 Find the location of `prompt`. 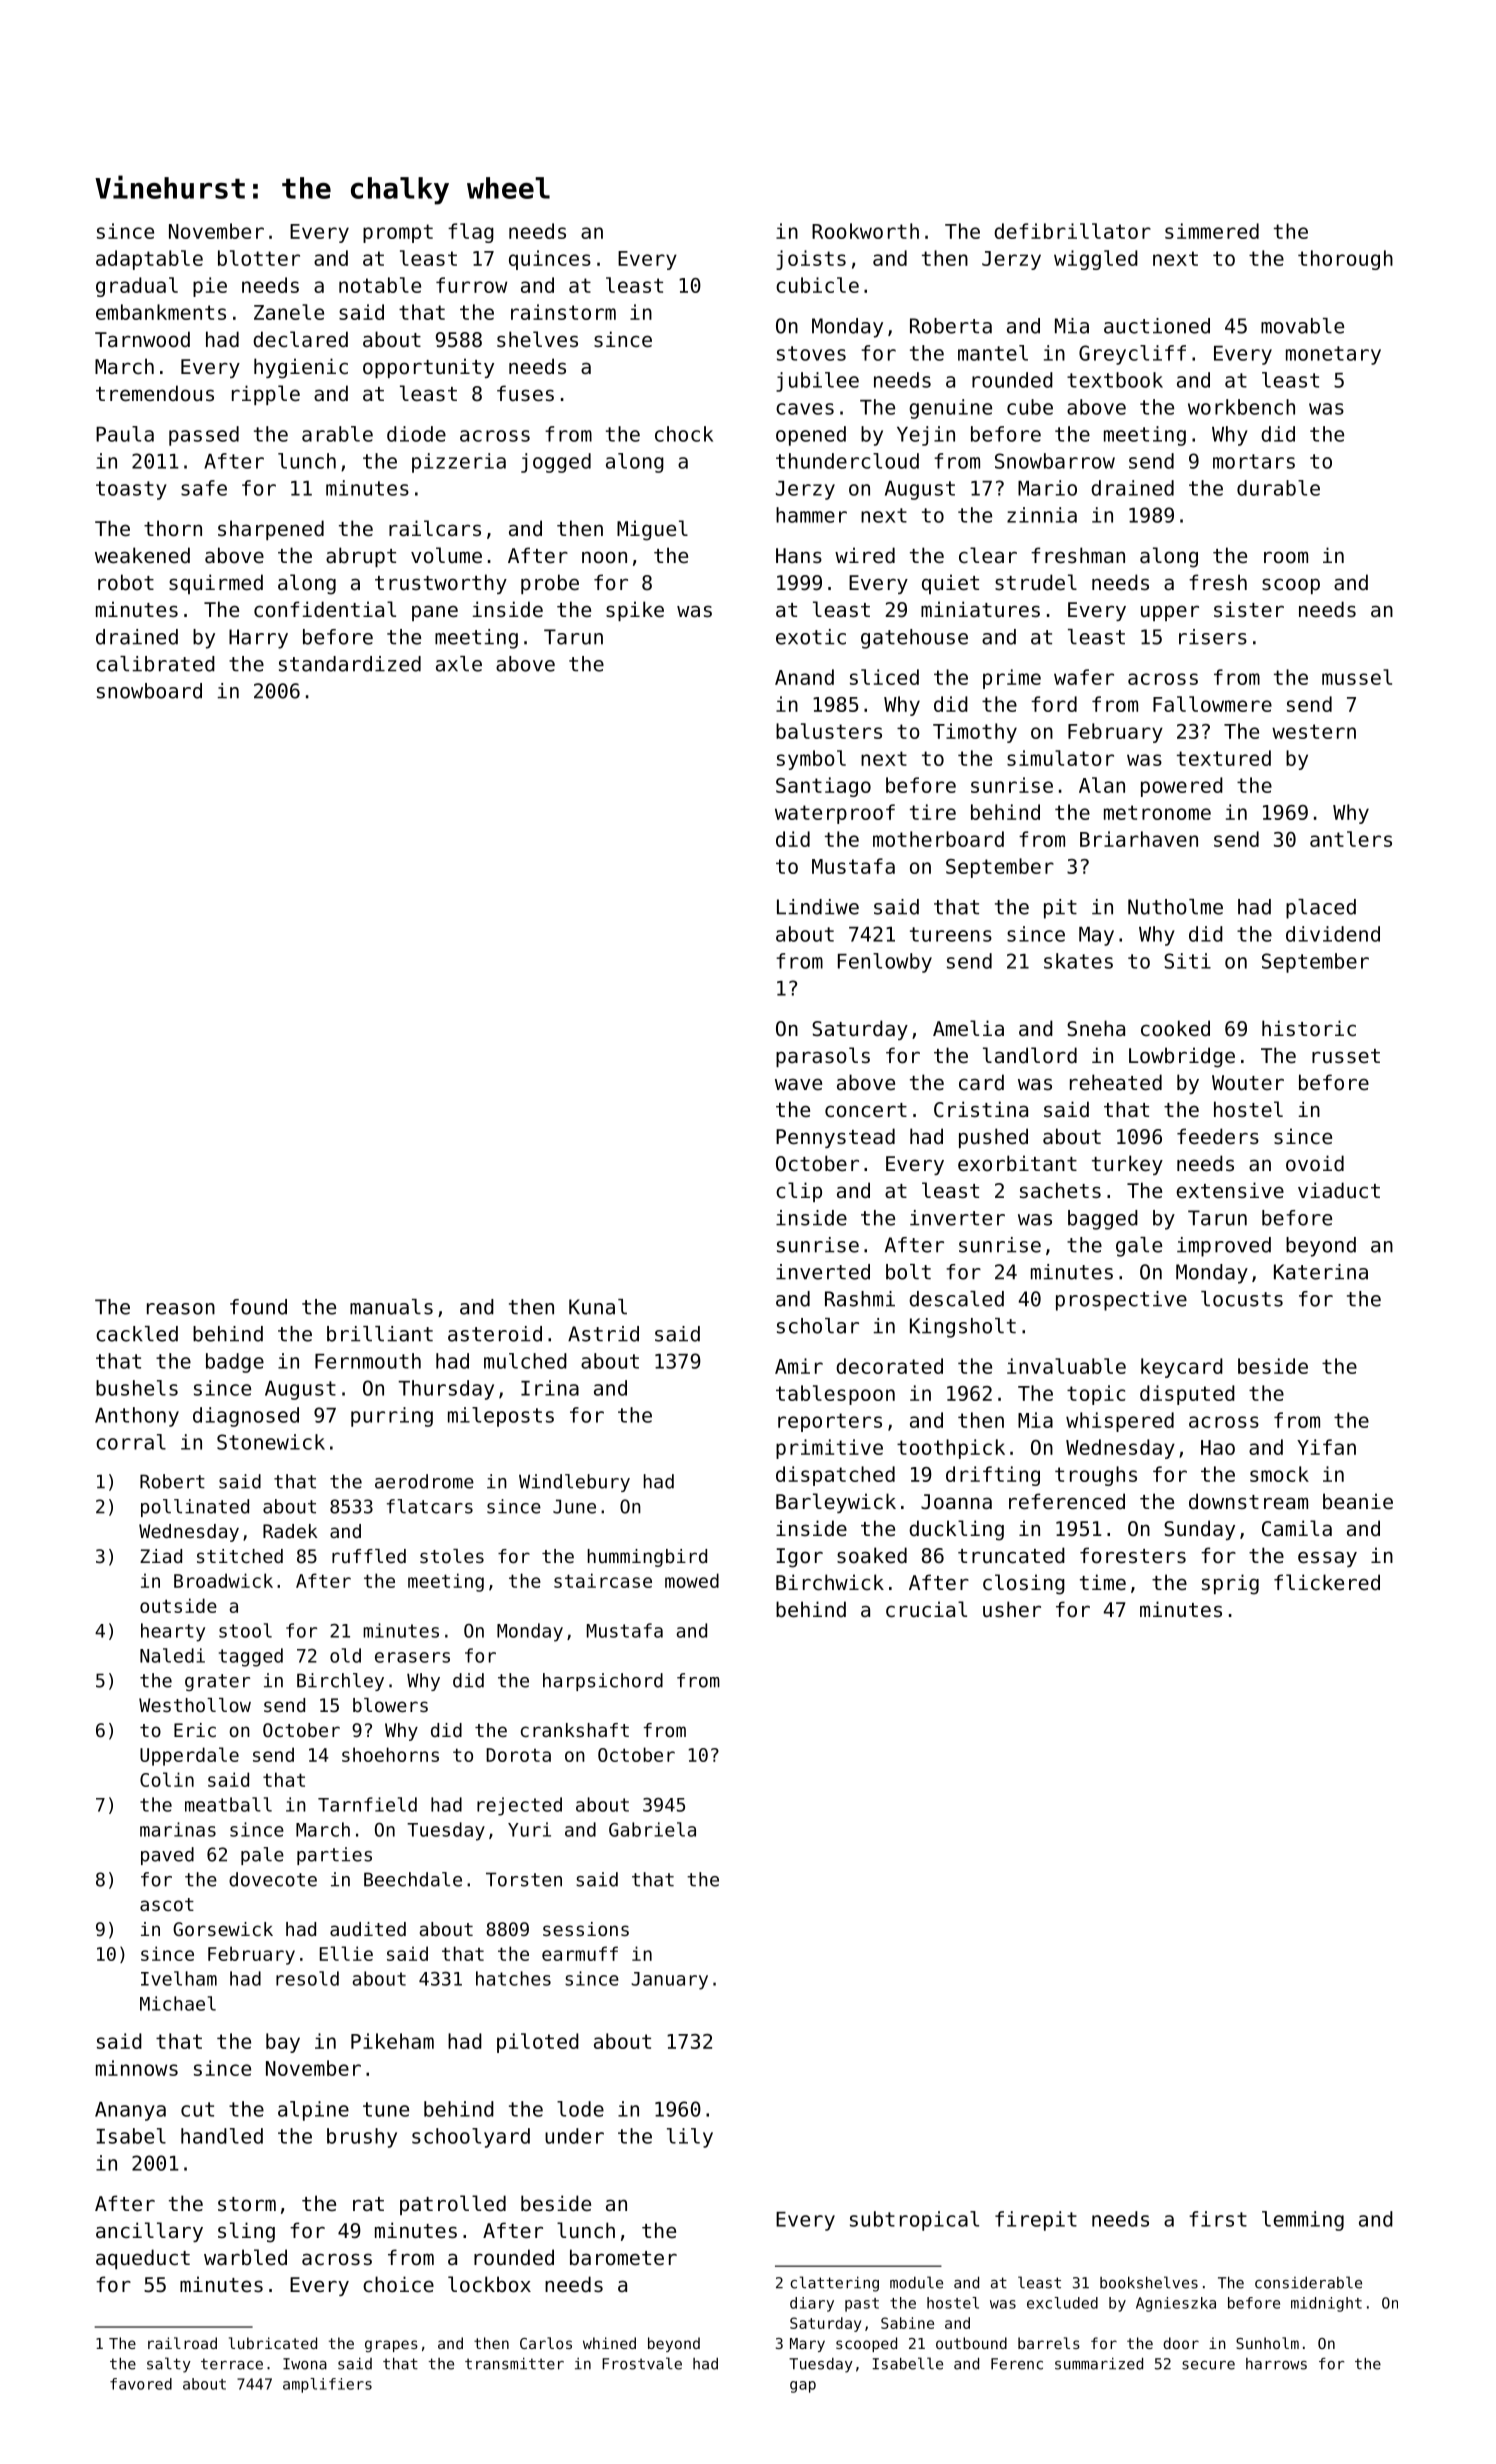

prompt is located at coordinates (398, 233).
